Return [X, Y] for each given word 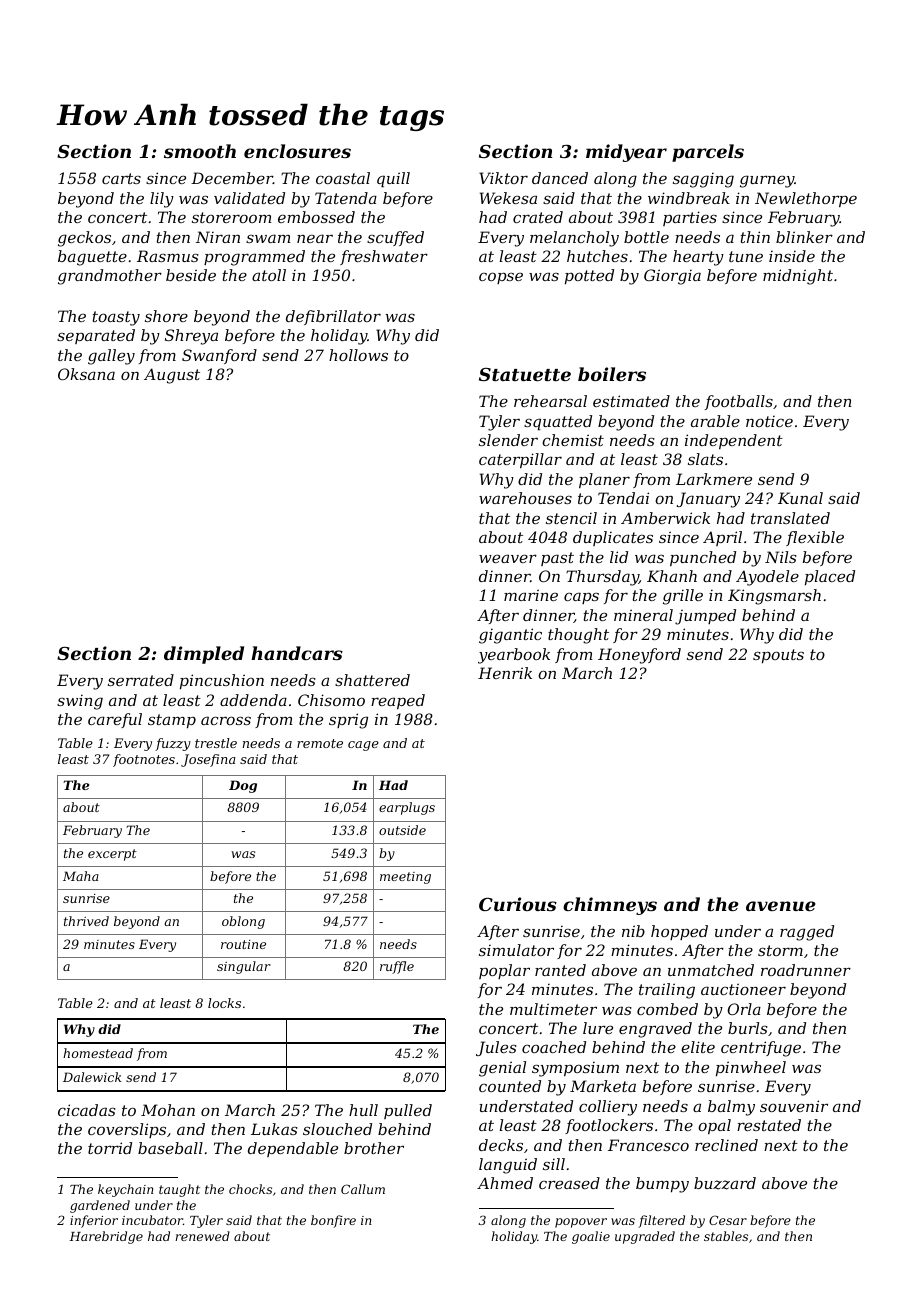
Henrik [505, 673]
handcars [297, 653]
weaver [508, 558]
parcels [708, 153]
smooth [200, 151]
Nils [781, 557]
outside [402, 830]
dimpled [204, 655]
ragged [807, 933]
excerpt [112, 855]
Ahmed [505, 1183]
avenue [780, 906]
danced [560, 178]
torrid [110, 1148]
